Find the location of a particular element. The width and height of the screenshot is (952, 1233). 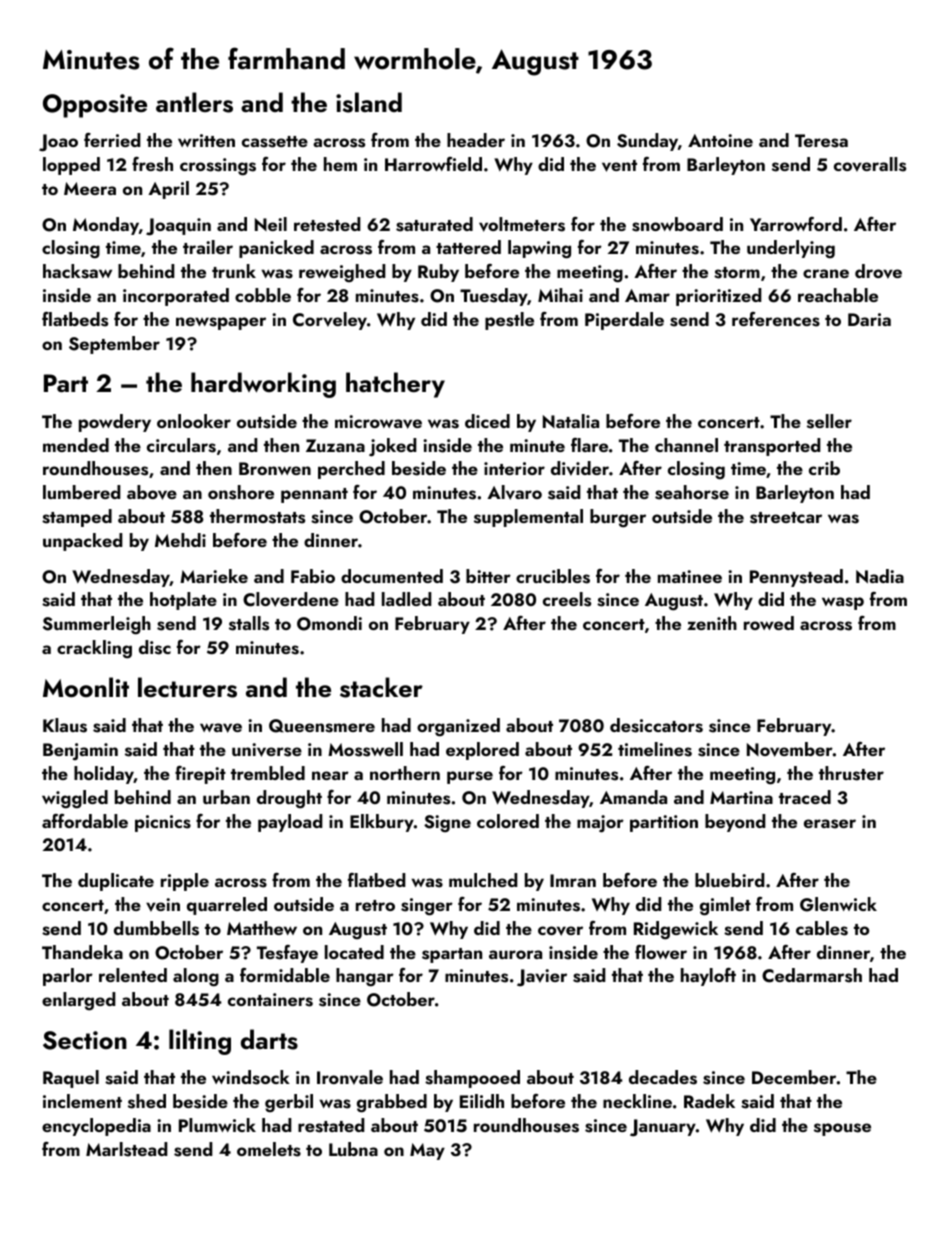

lapwing is located at coordinates (539, 249).
